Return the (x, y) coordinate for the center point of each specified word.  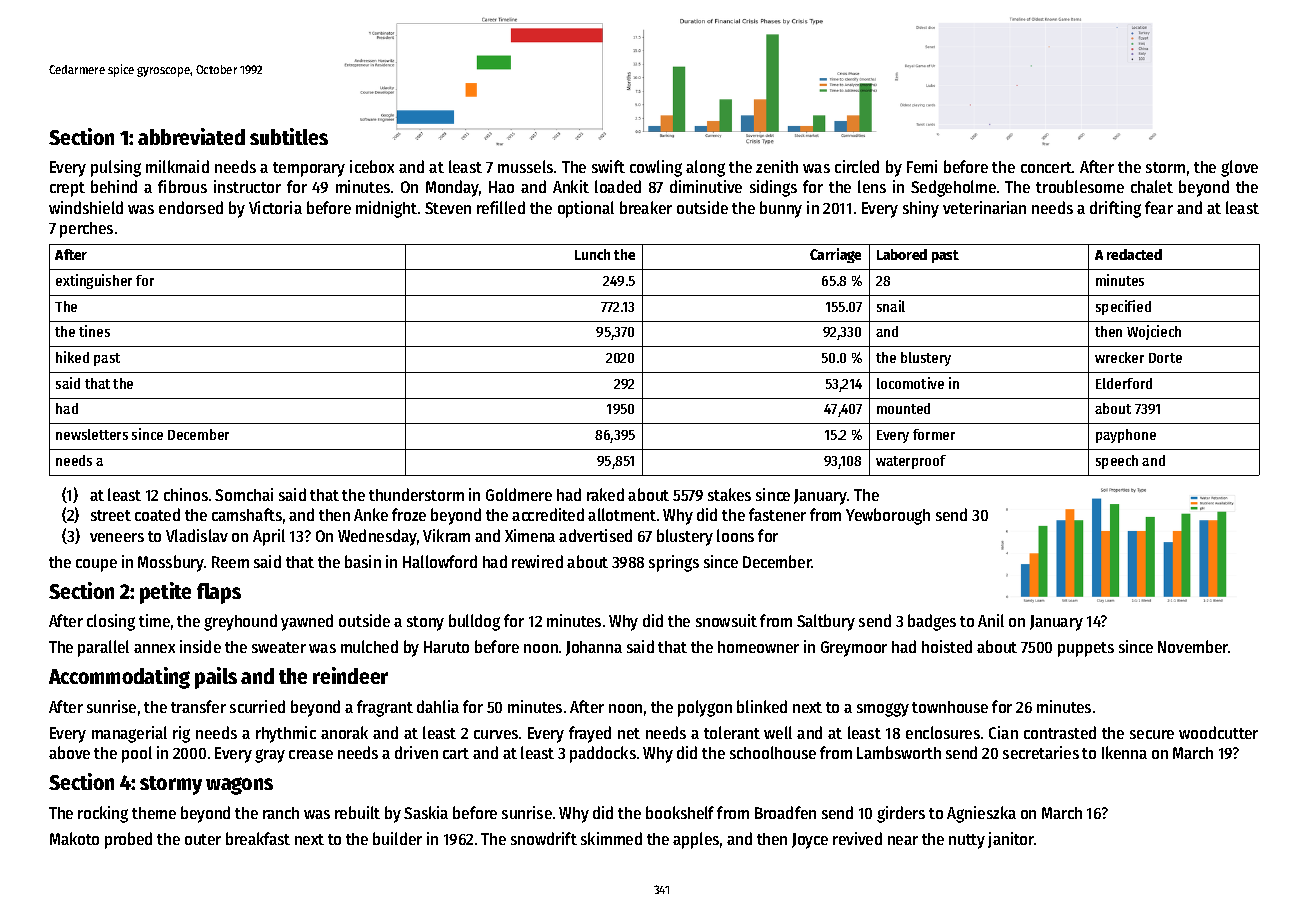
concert (1046, 167)
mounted (903, 408)
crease (311, 754)
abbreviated (191, 136)
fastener (777, 514)
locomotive (910, 383)
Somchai (244, 494)
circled (857, 166)
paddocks (603, 754)
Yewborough (888, 516)
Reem (230, 562)
